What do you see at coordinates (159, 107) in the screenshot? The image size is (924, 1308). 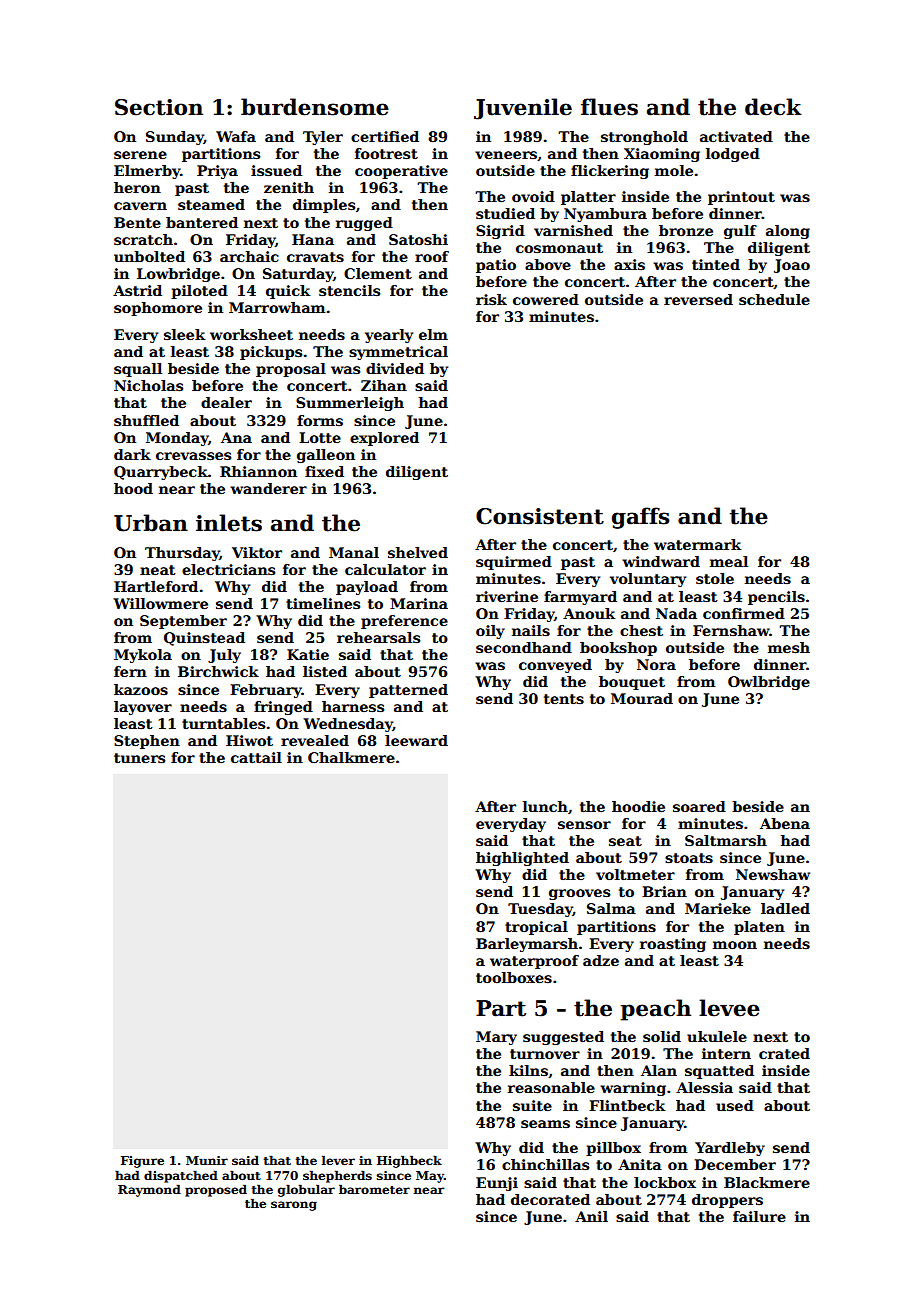 I see `Section` at bounding box center [159, 107].
